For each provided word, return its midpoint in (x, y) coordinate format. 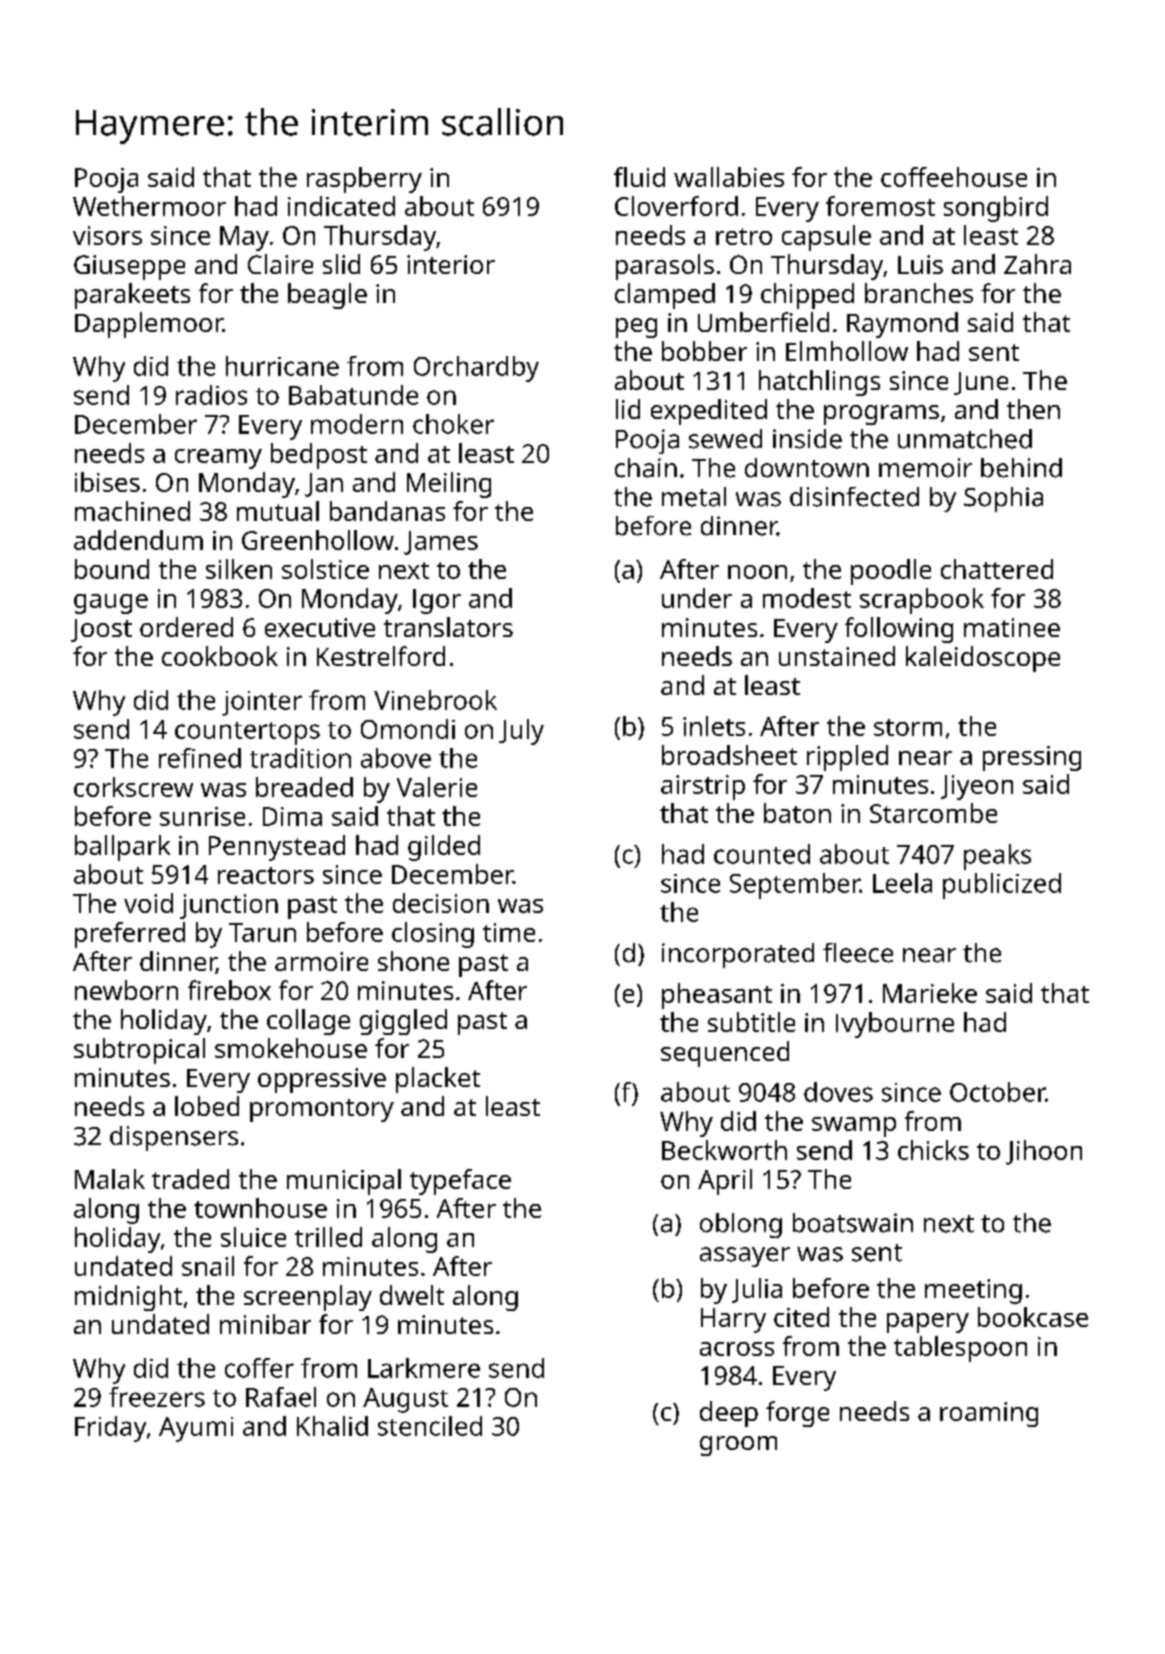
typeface (460, 1182)
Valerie (437, 787)
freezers (157, 1397)
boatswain (853, 1223)
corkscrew (133, 787)
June (981, 383)
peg (636, 328)
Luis (920, 264)
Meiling (449, 485)
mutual (278, 511)
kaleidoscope (983, 659)
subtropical (139, 1051)
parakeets (132, 296)
